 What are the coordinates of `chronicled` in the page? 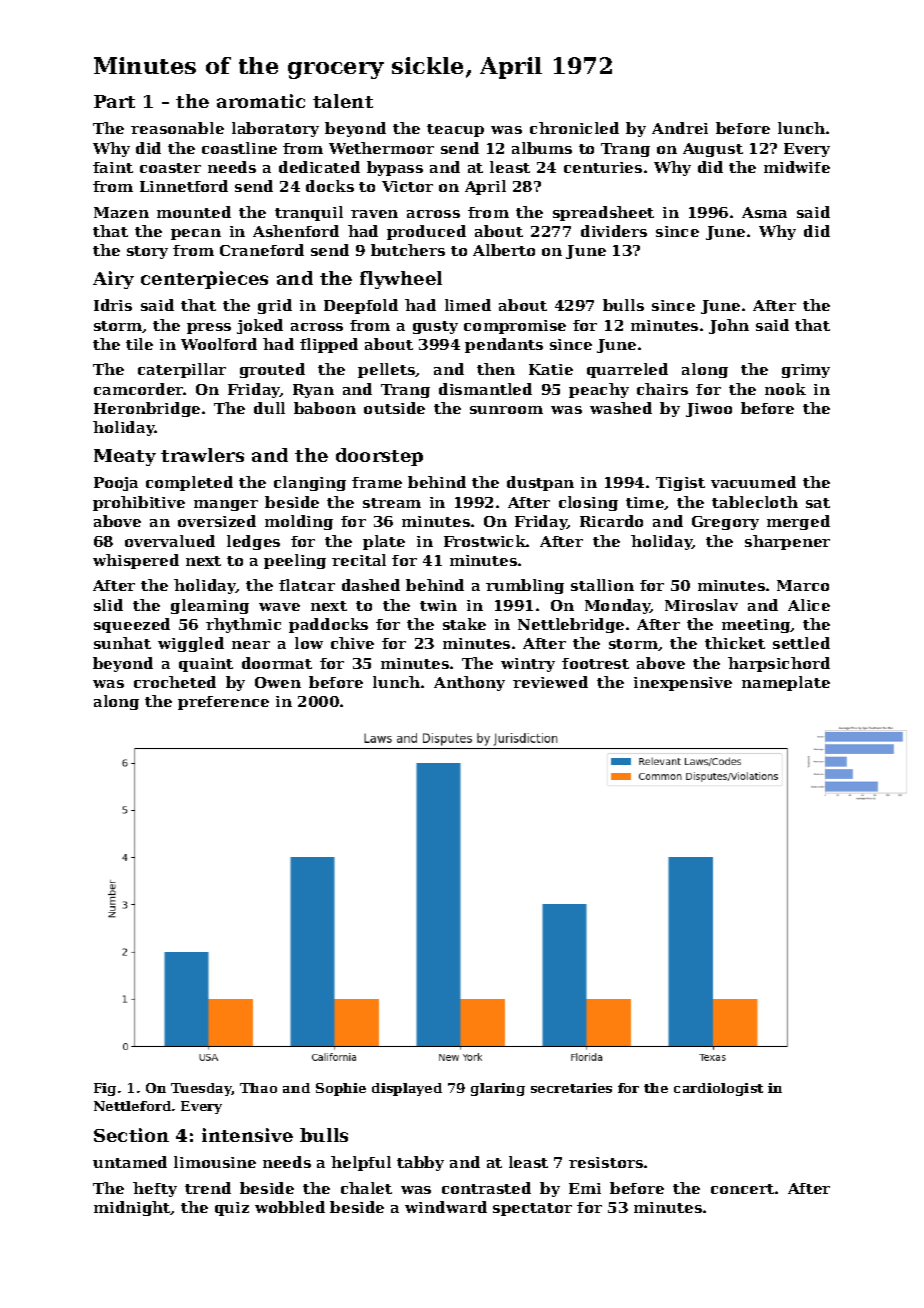 It's located at (574, 128).
